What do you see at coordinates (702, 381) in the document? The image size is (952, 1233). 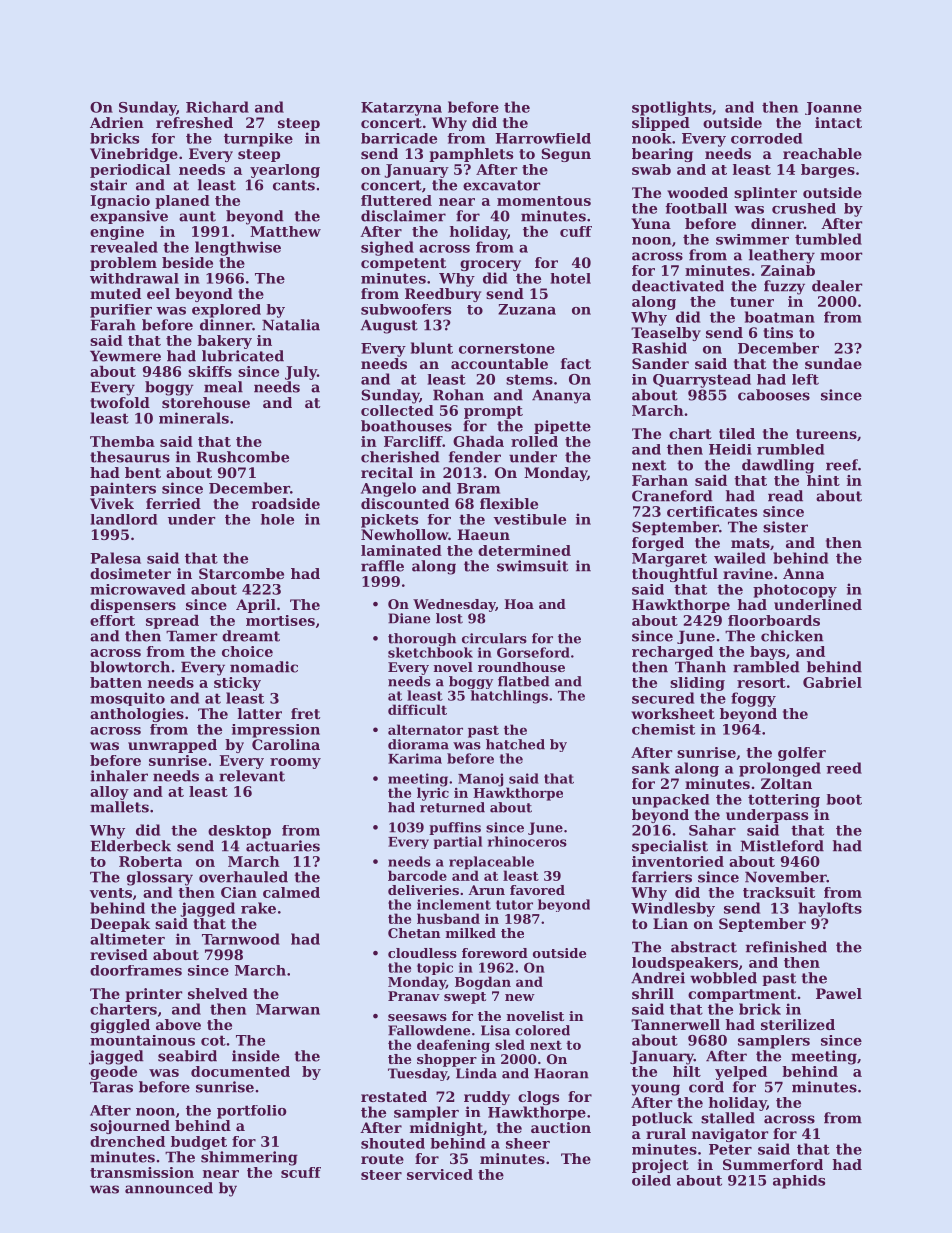 I see `Quarrystead` at bounding box center [702, 381].
